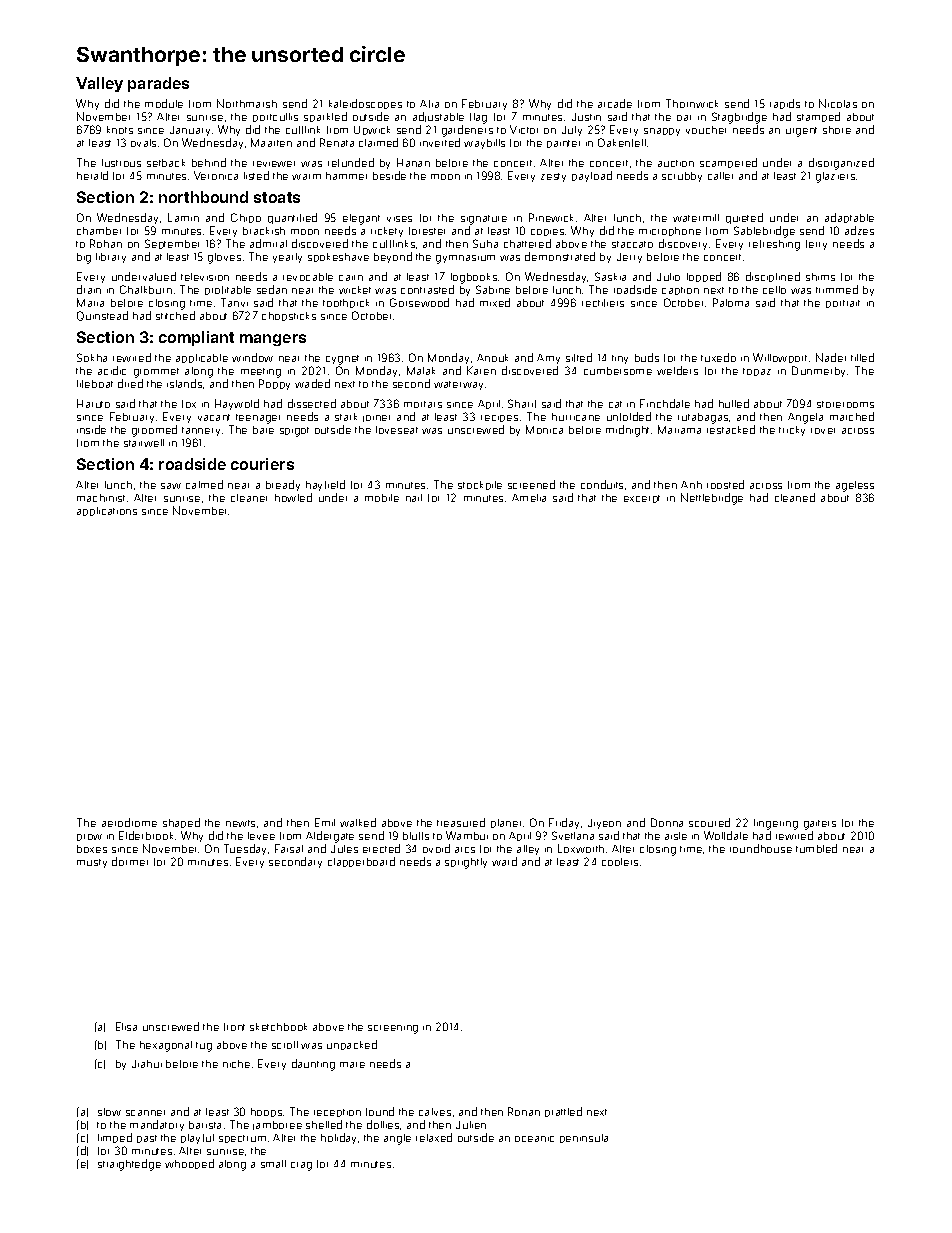 Image resolution: width=952 pixels, height=1233 pixels. I want to click on Julien, so click(471, 1125).
